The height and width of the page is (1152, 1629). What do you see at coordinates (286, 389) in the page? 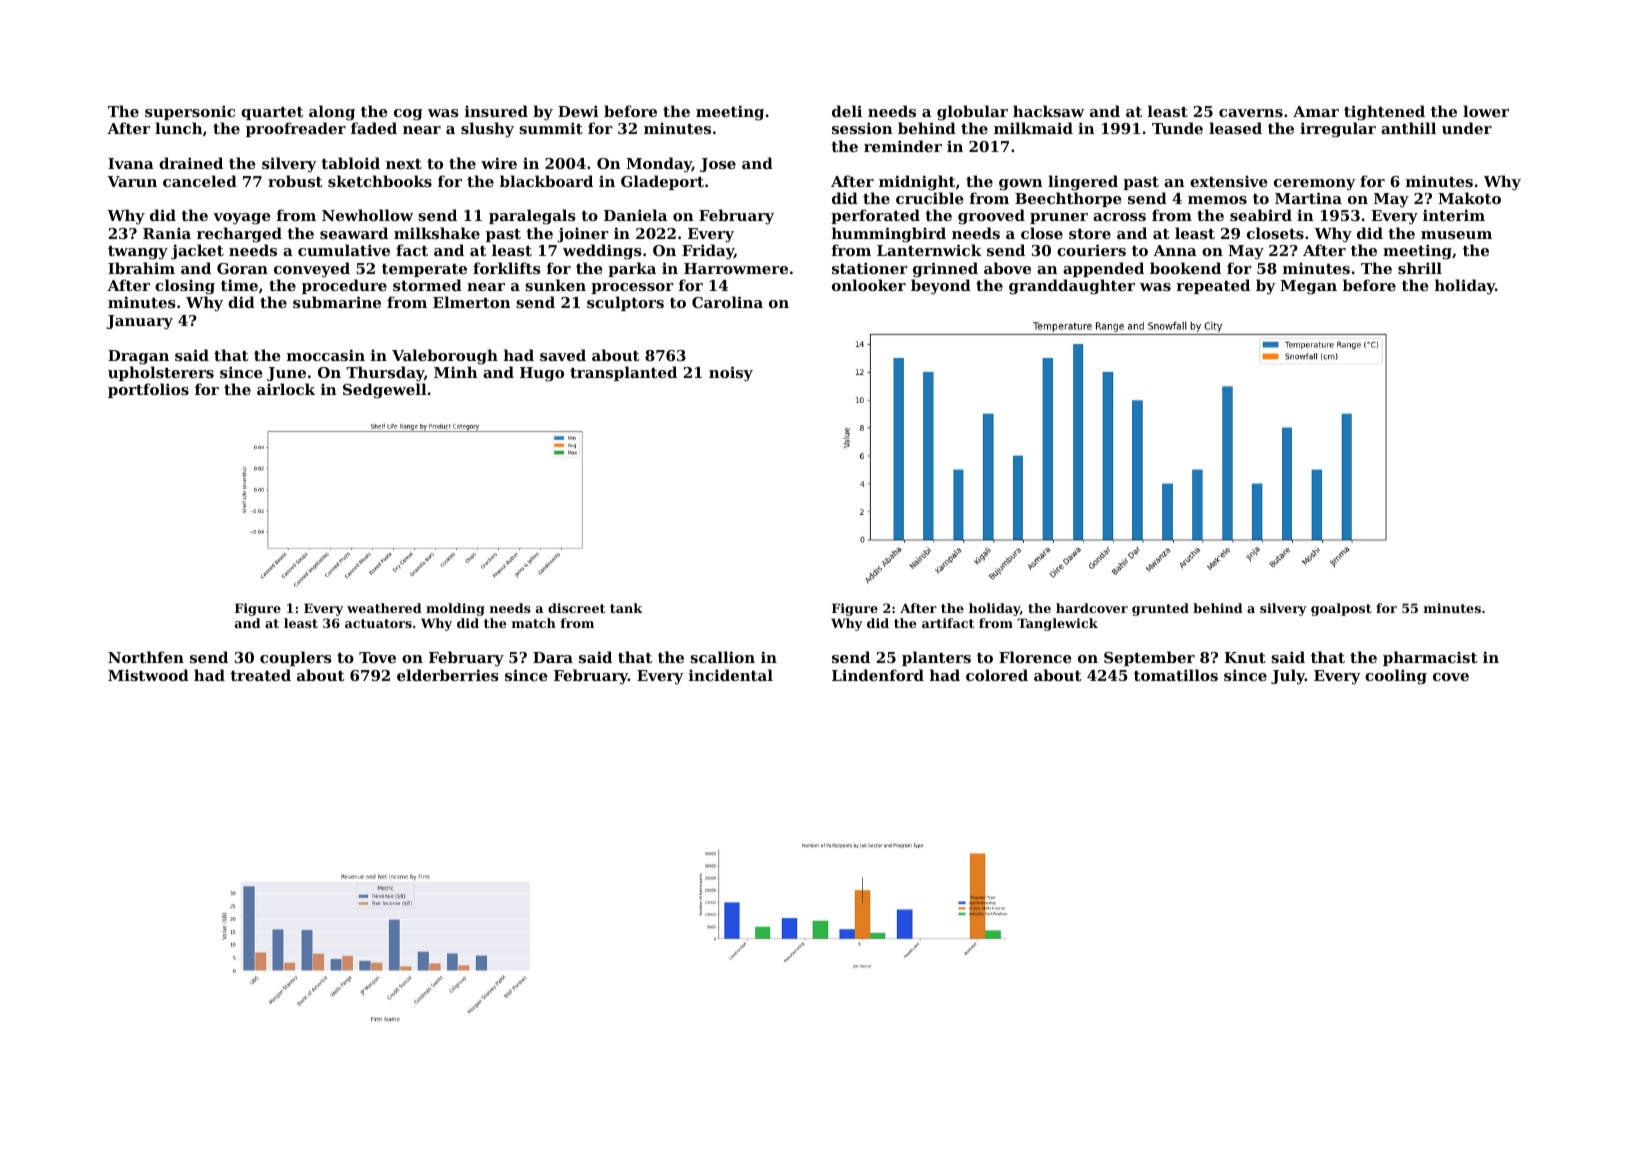
I see `airlock` at bounding box center [286, 389].
